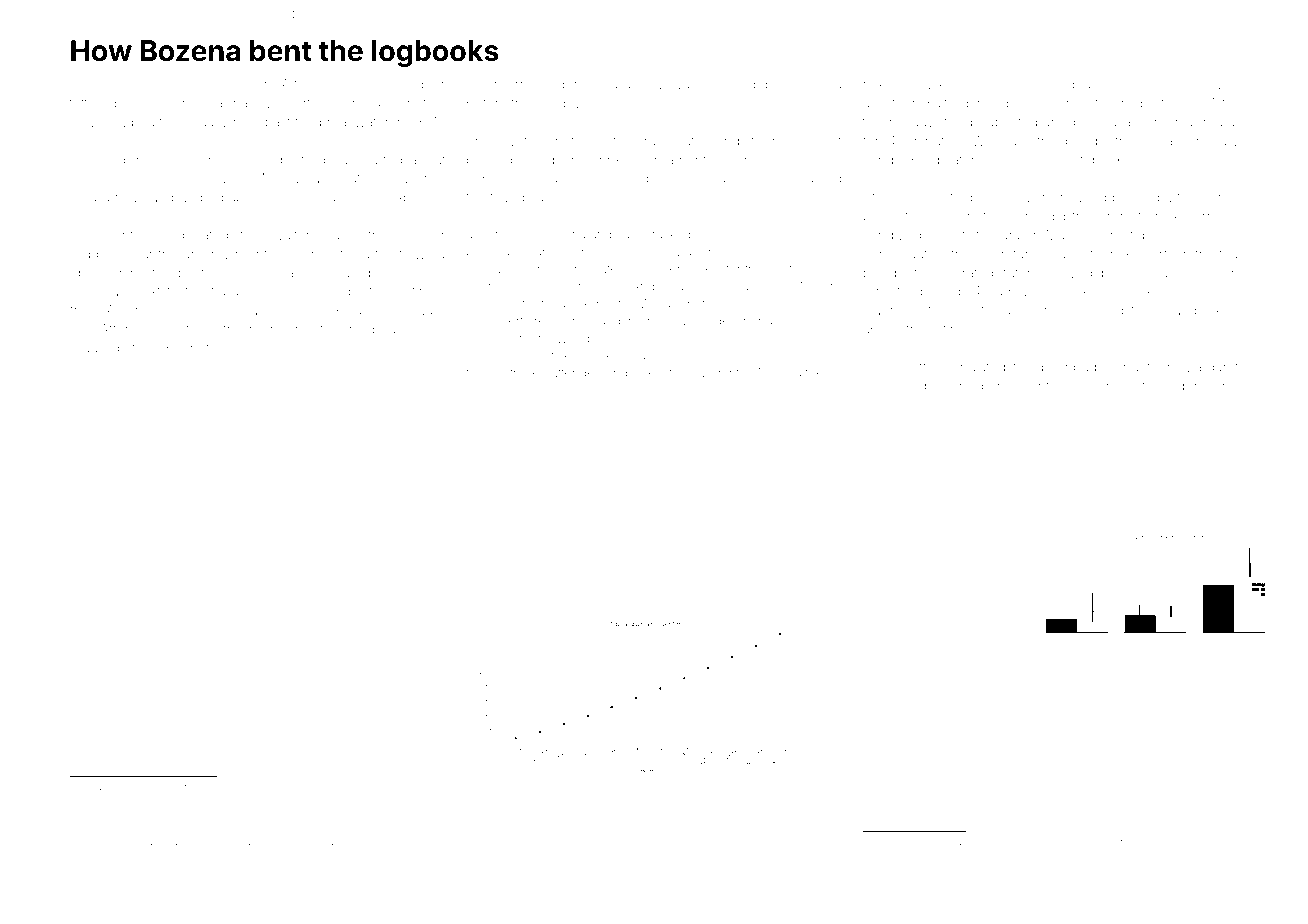 The width and height of the image is (1308, 924). I want to click on paramount, so click(1015, 387).
